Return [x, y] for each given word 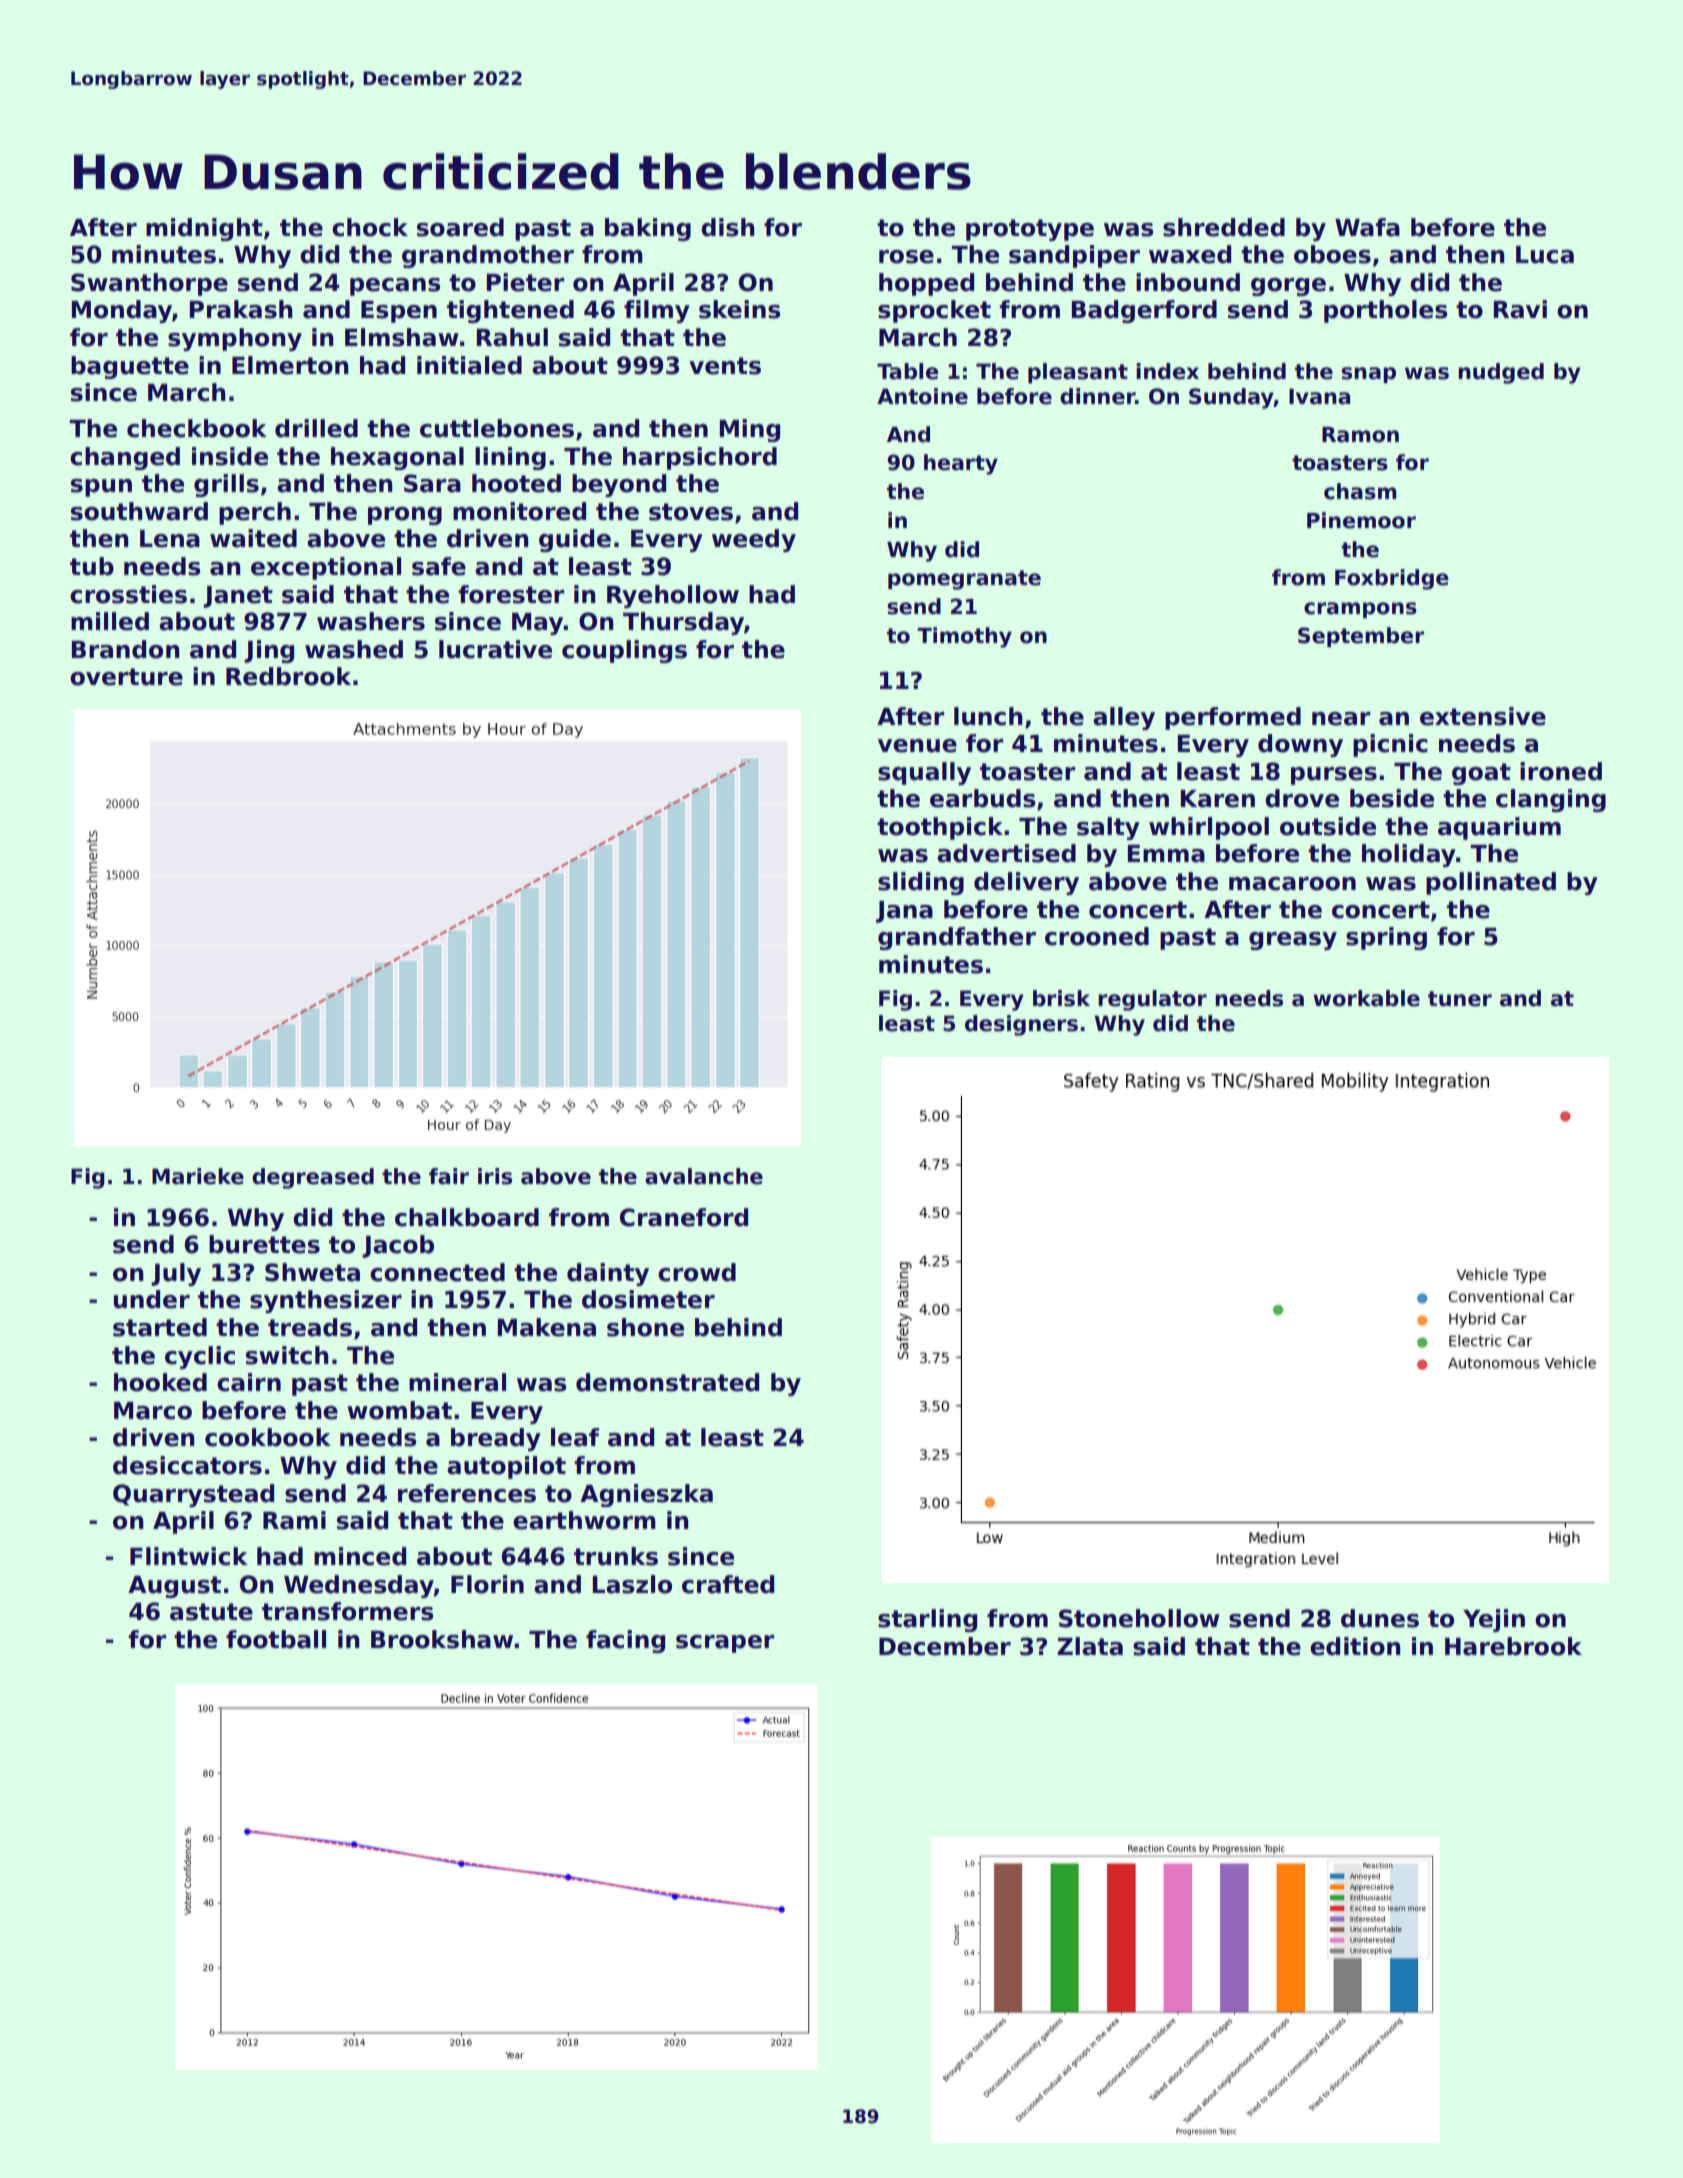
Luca [1545, 255]
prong [405, 516]
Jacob [398, 1246]
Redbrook [288, 676]
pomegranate [964, 580]
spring [1386, 938]
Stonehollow [1139, 1618]
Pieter [525, 282]
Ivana [1319, 396]
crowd [697, 1272]
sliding [921, 883]
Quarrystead [193, 1495]
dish [728, 227]
